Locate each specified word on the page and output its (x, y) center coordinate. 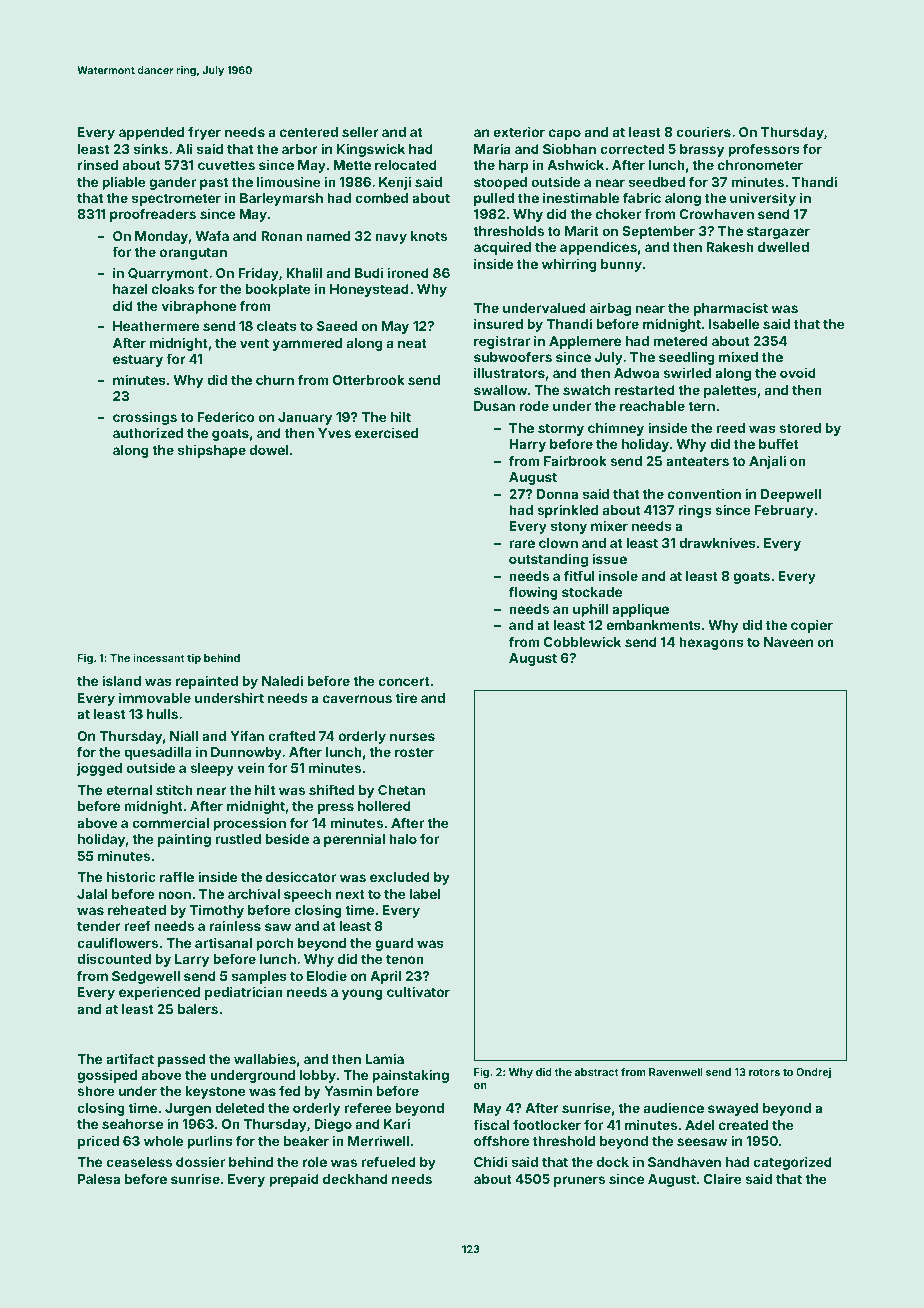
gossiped (107, 1076)
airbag (610, 309)
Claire (723, 1178)
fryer (204, 133)
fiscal (491, 1124)
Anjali (767, 462)
